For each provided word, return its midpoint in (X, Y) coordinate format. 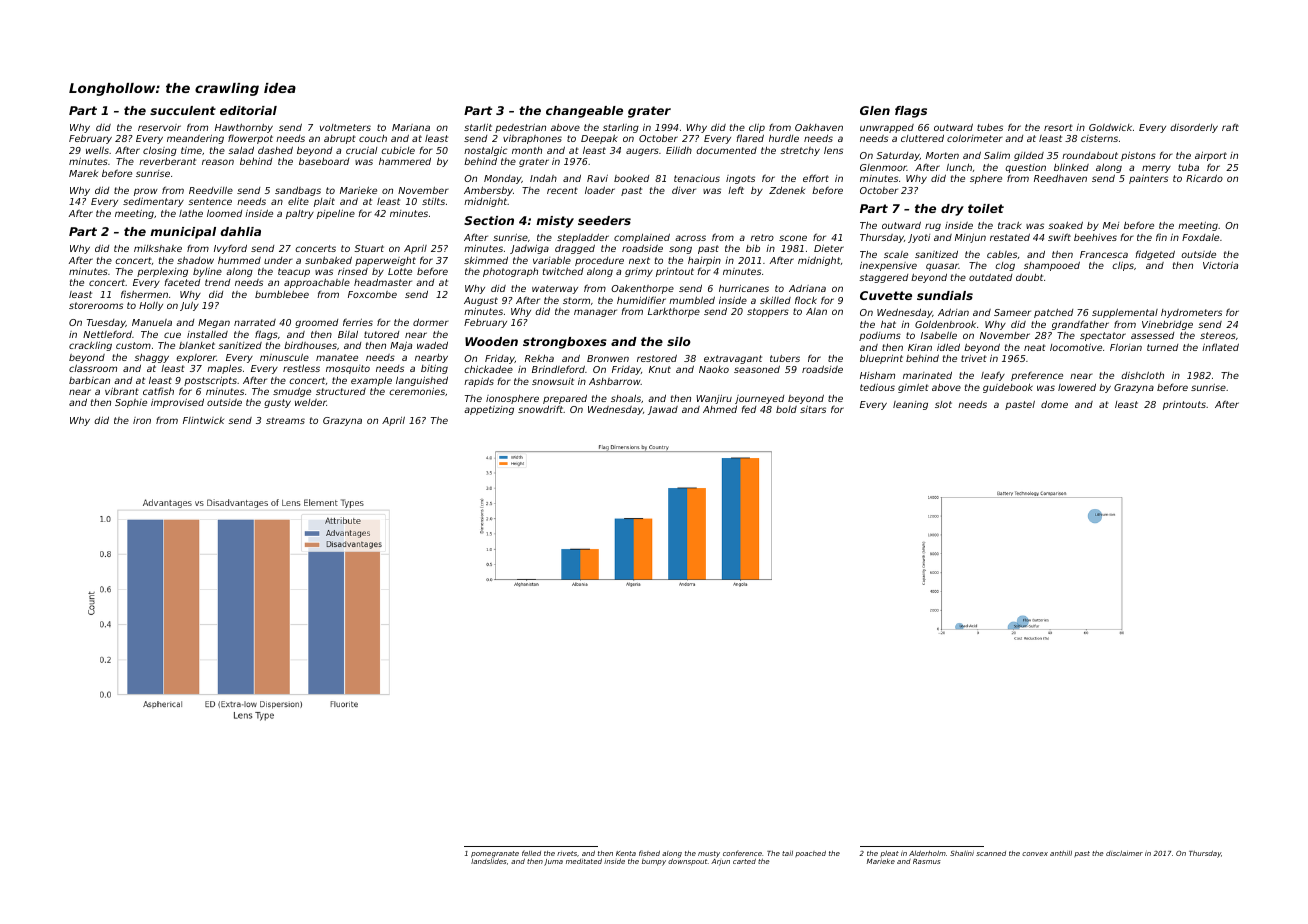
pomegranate (495, 854)
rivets (567, 853)
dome (1054, 404)
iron (142, 420)
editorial (248, 110)
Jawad (663, 410)
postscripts (210, 381)
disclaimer (1124, 853)
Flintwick (203, 420)
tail (787, 853)
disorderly (1194, 128)
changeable (584, 112)
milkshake (158, 248)
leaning (910, 405)
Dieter (829, 248)
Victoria (1220, 265)
